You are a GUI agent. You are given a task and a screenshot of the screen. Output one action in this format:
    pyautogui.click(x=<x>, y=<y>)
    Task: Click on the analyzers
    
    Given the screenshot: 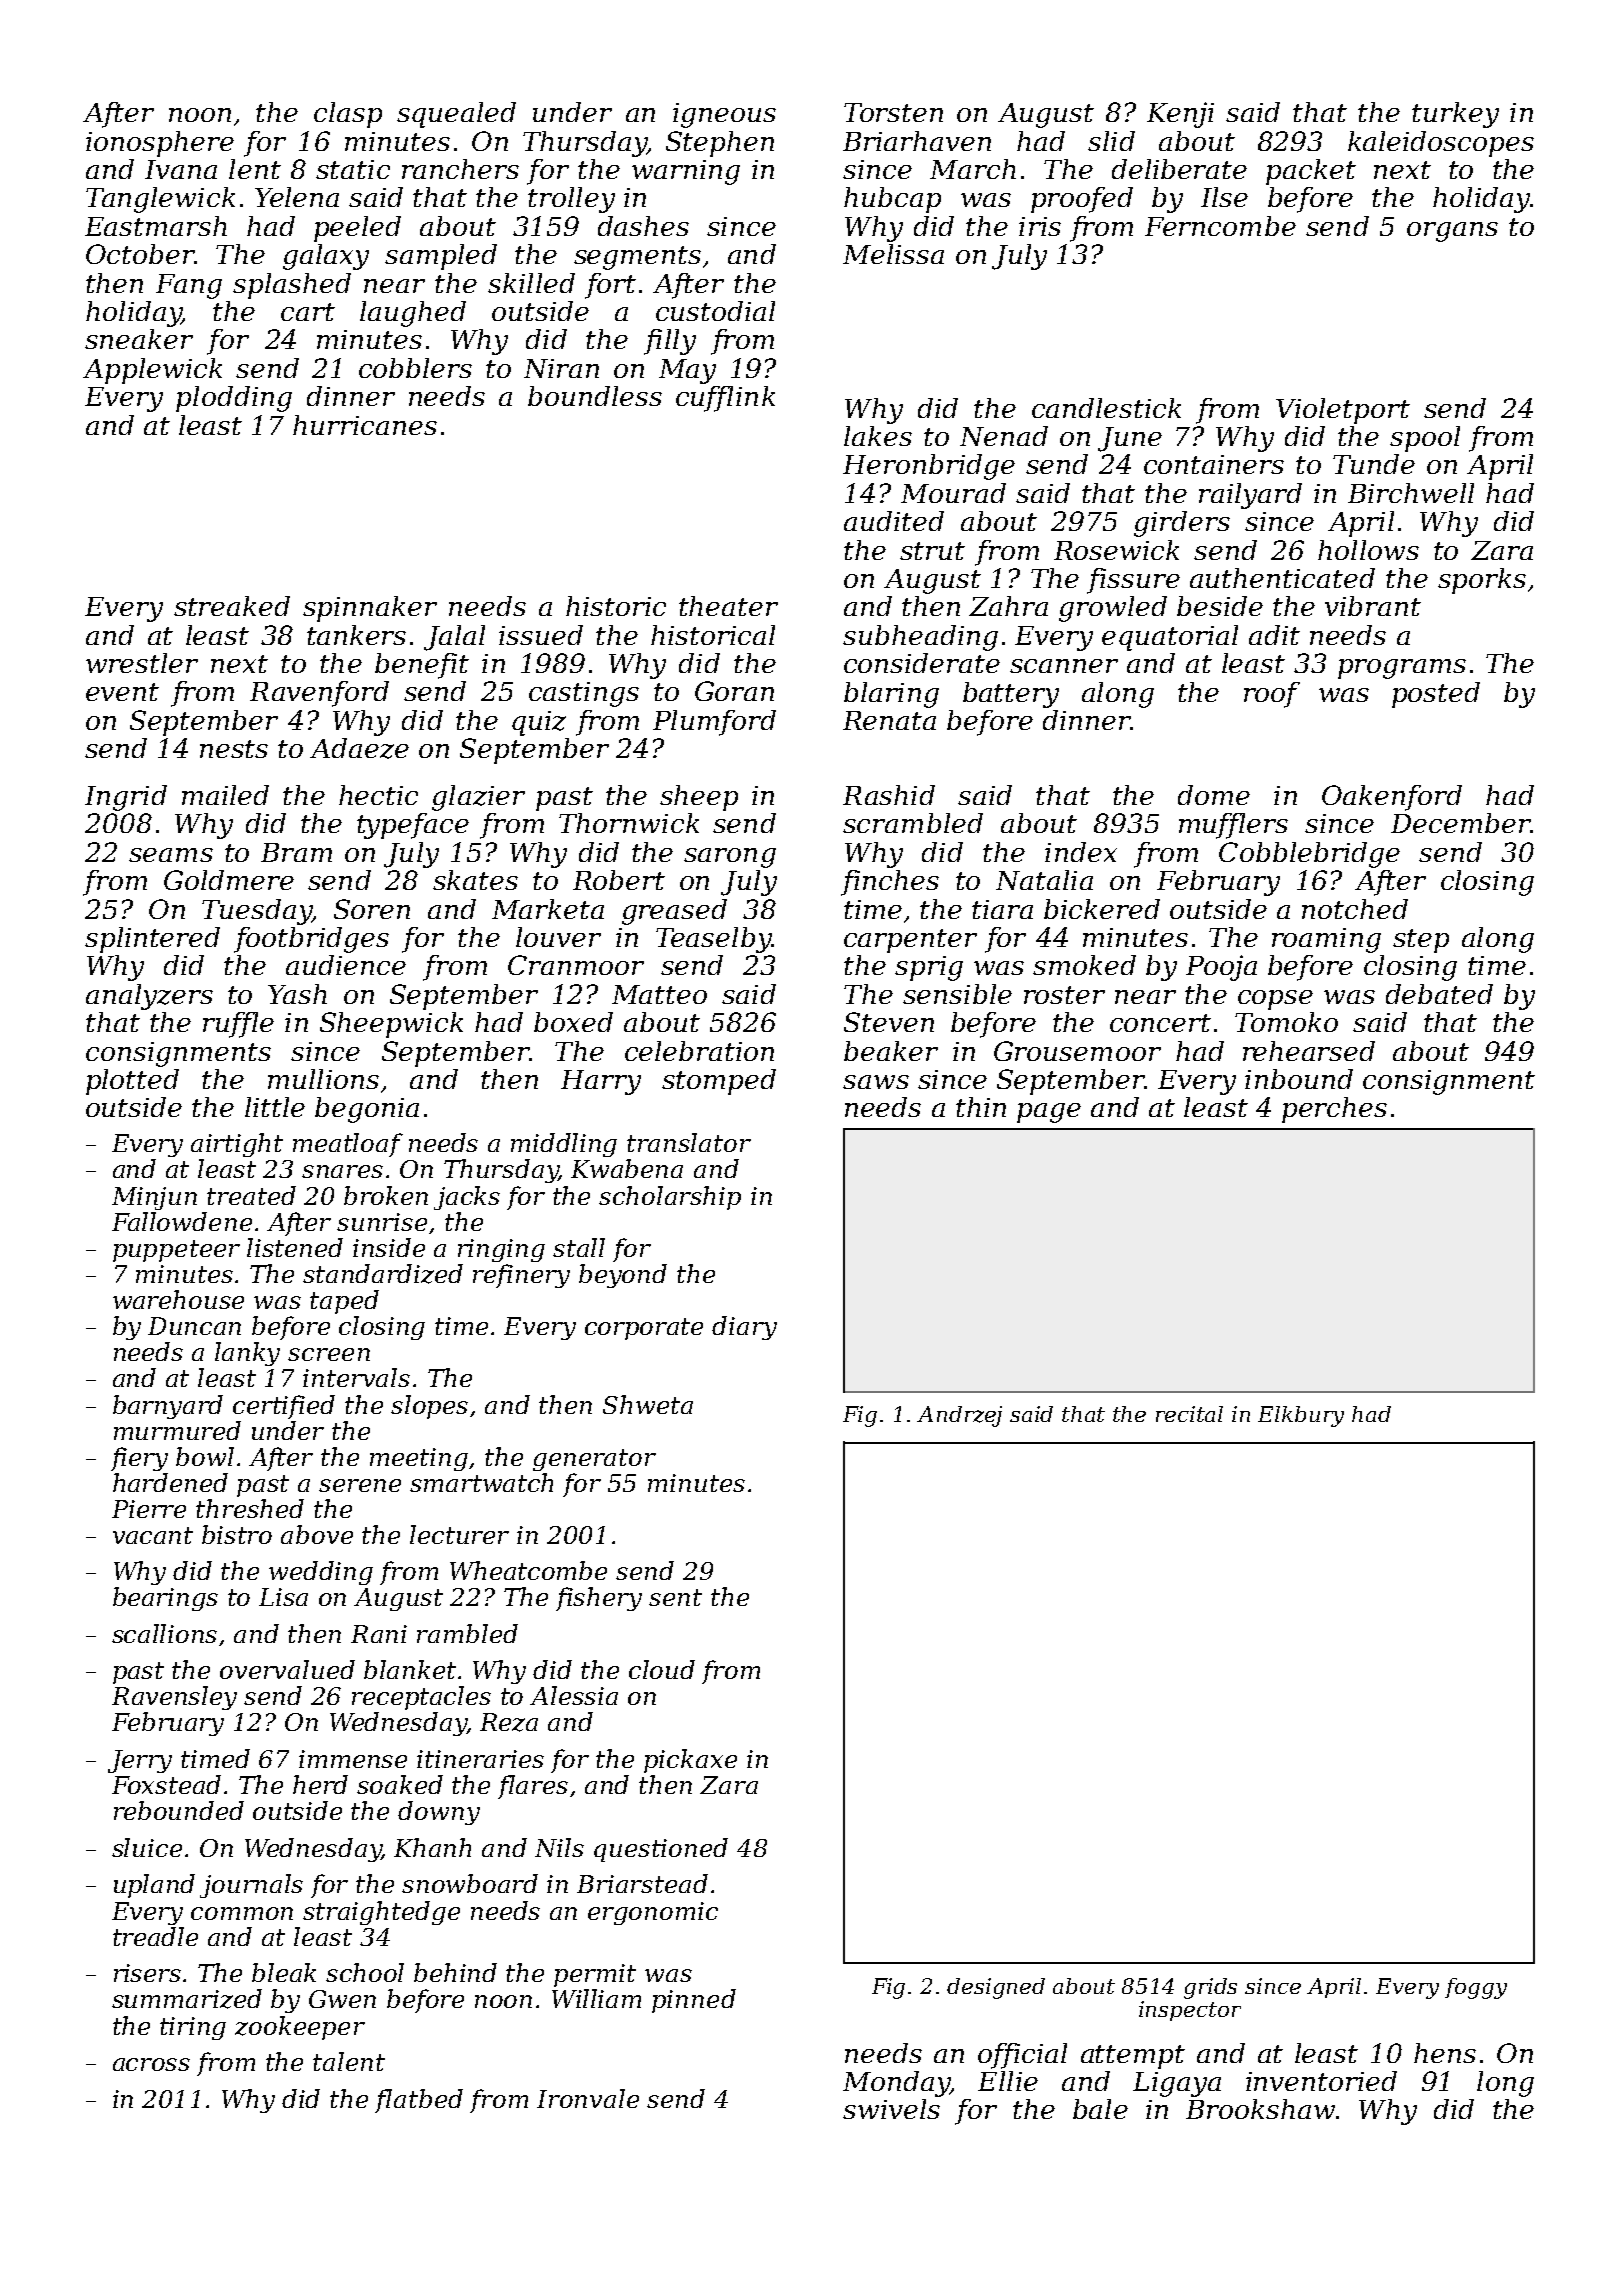 What is the action you would take?
    pyautogui.click(x=149, y=997)
